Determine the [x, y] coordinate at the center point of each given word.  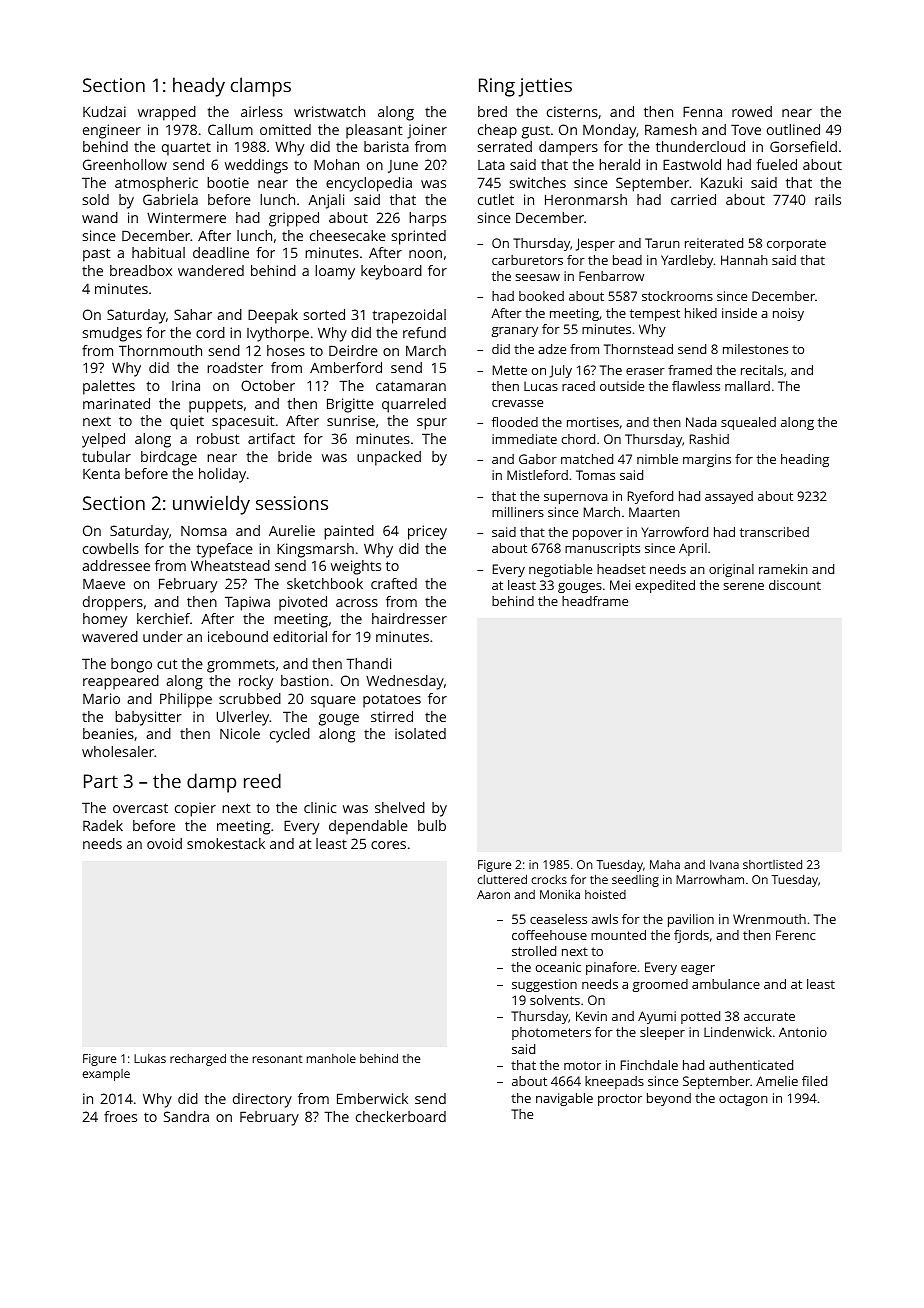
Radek [103, 825]
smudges [112, 334]
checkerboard [401, 1116]
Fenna [702, 111]
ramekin [783, 569]
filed [814, 1081]
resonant [277, 1059]
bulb [432, 825]
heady [199, 87]
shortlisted [772, 864]
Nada [701, 422]
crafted [394, 583]
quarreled [414, 405]
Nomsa [204, 531]
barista [386, 146]
